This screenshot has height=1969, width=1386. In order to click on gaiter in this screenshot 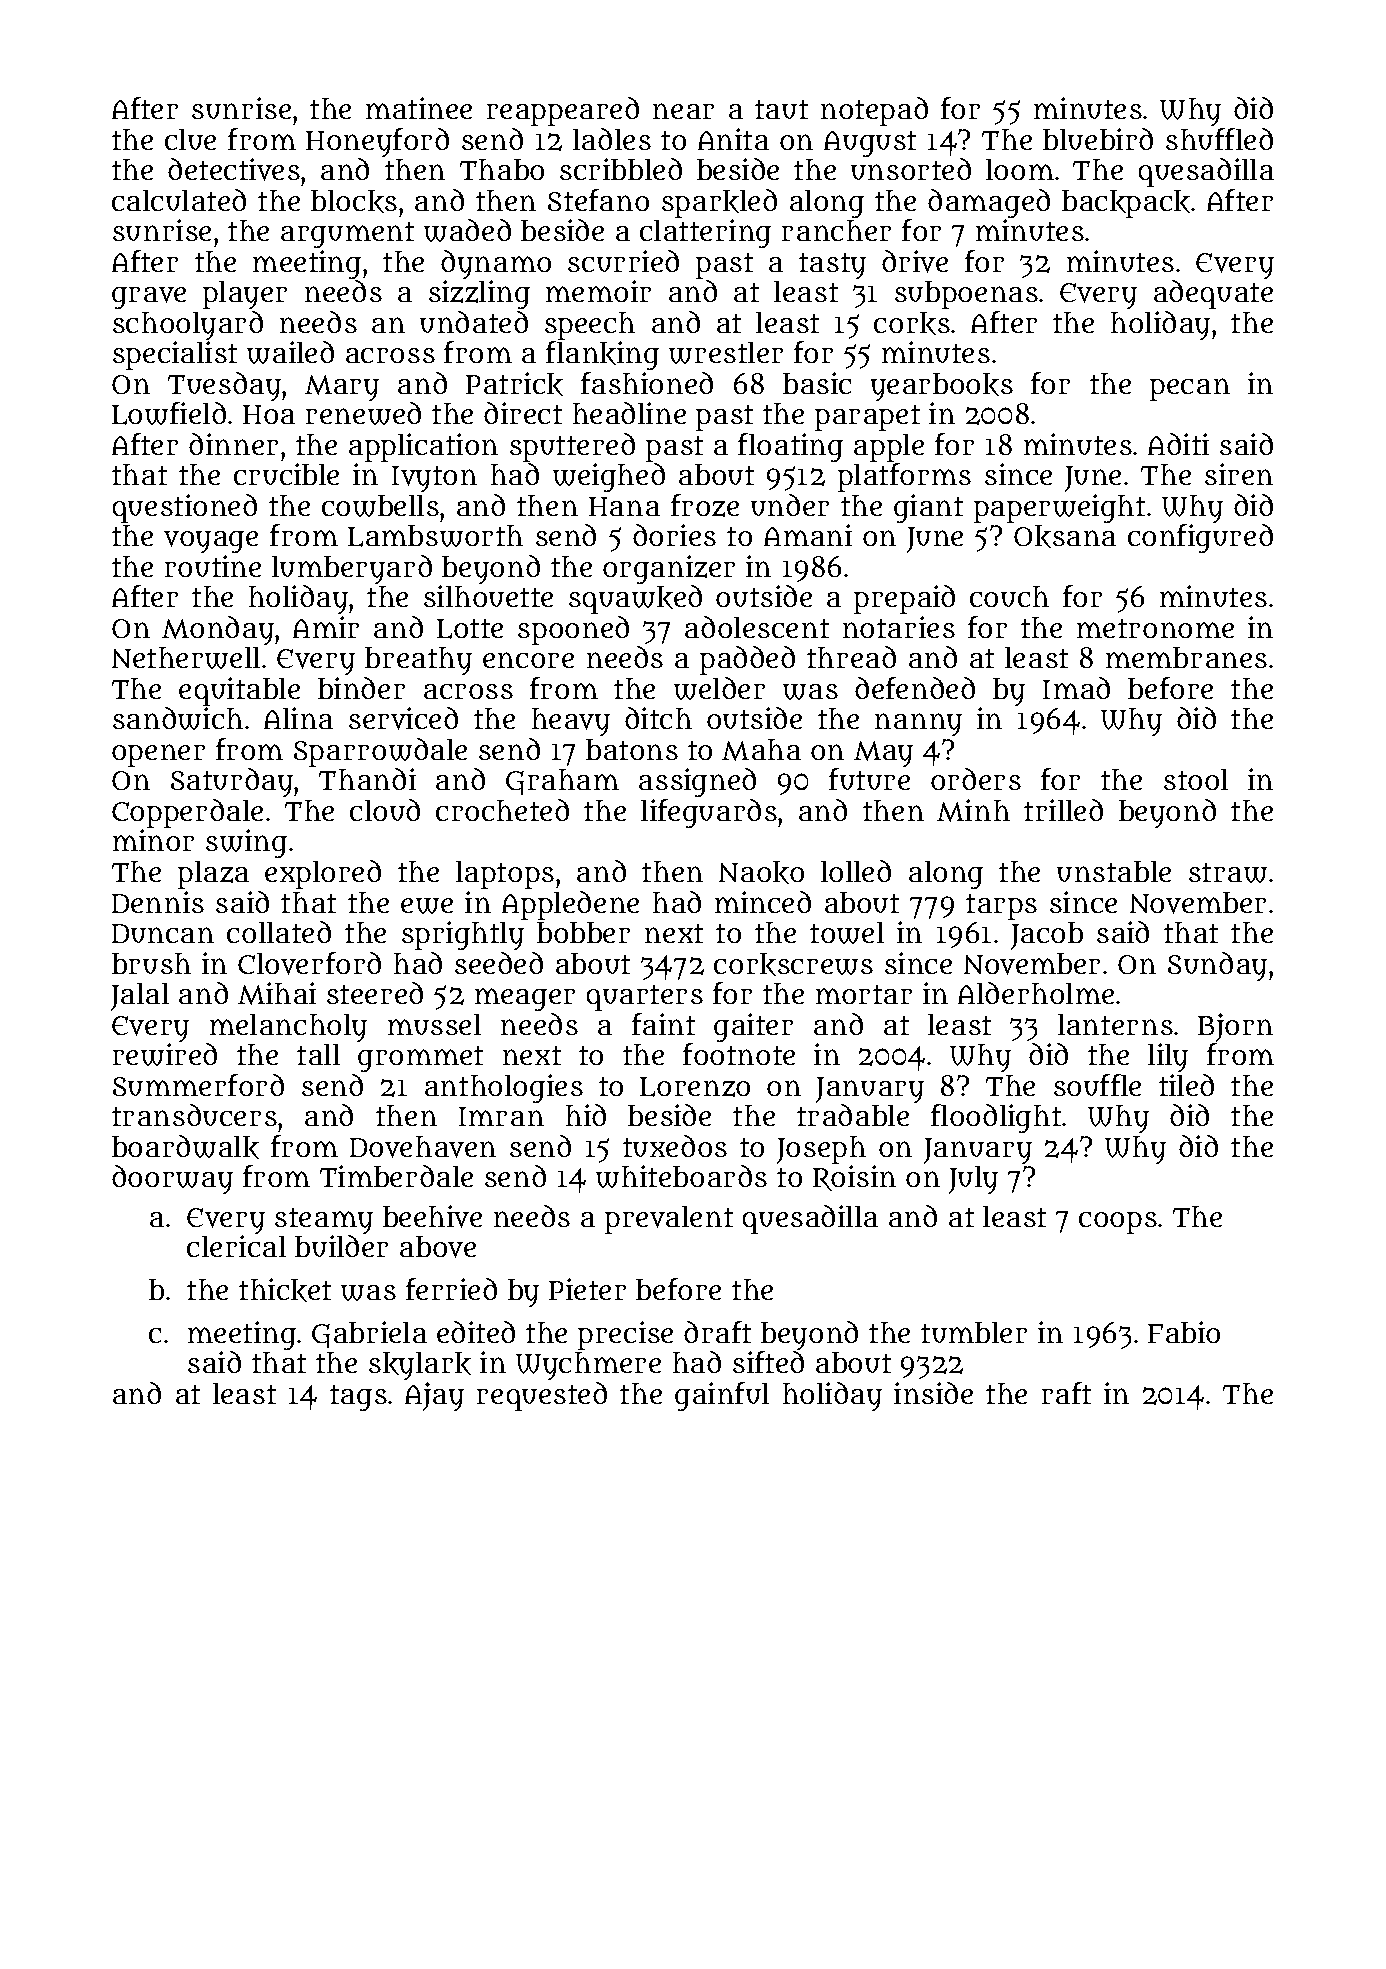, I will do `click(753, 1027)`.
